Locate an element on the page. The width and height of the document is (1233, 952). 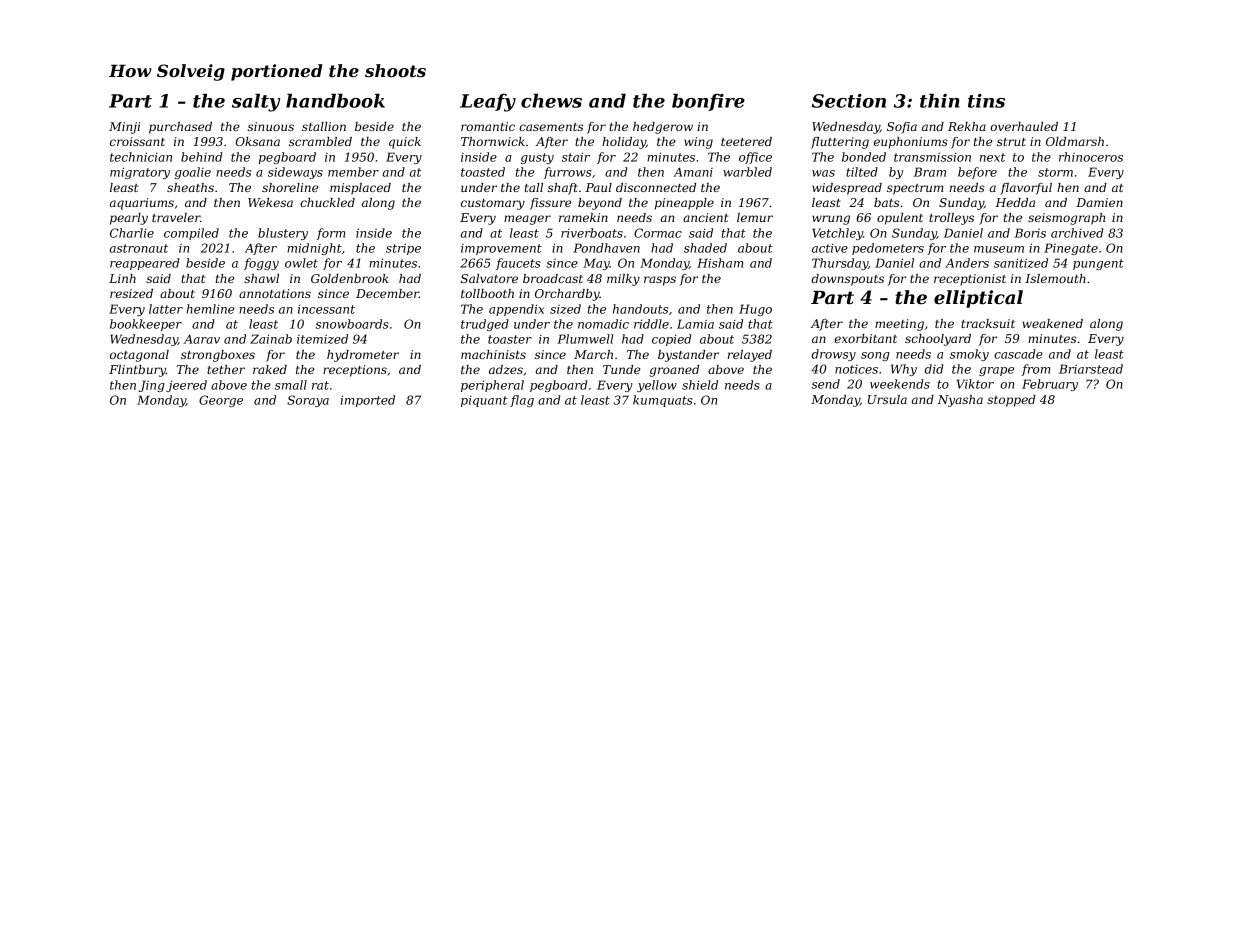
thin is located at coordinates (940, 100).
